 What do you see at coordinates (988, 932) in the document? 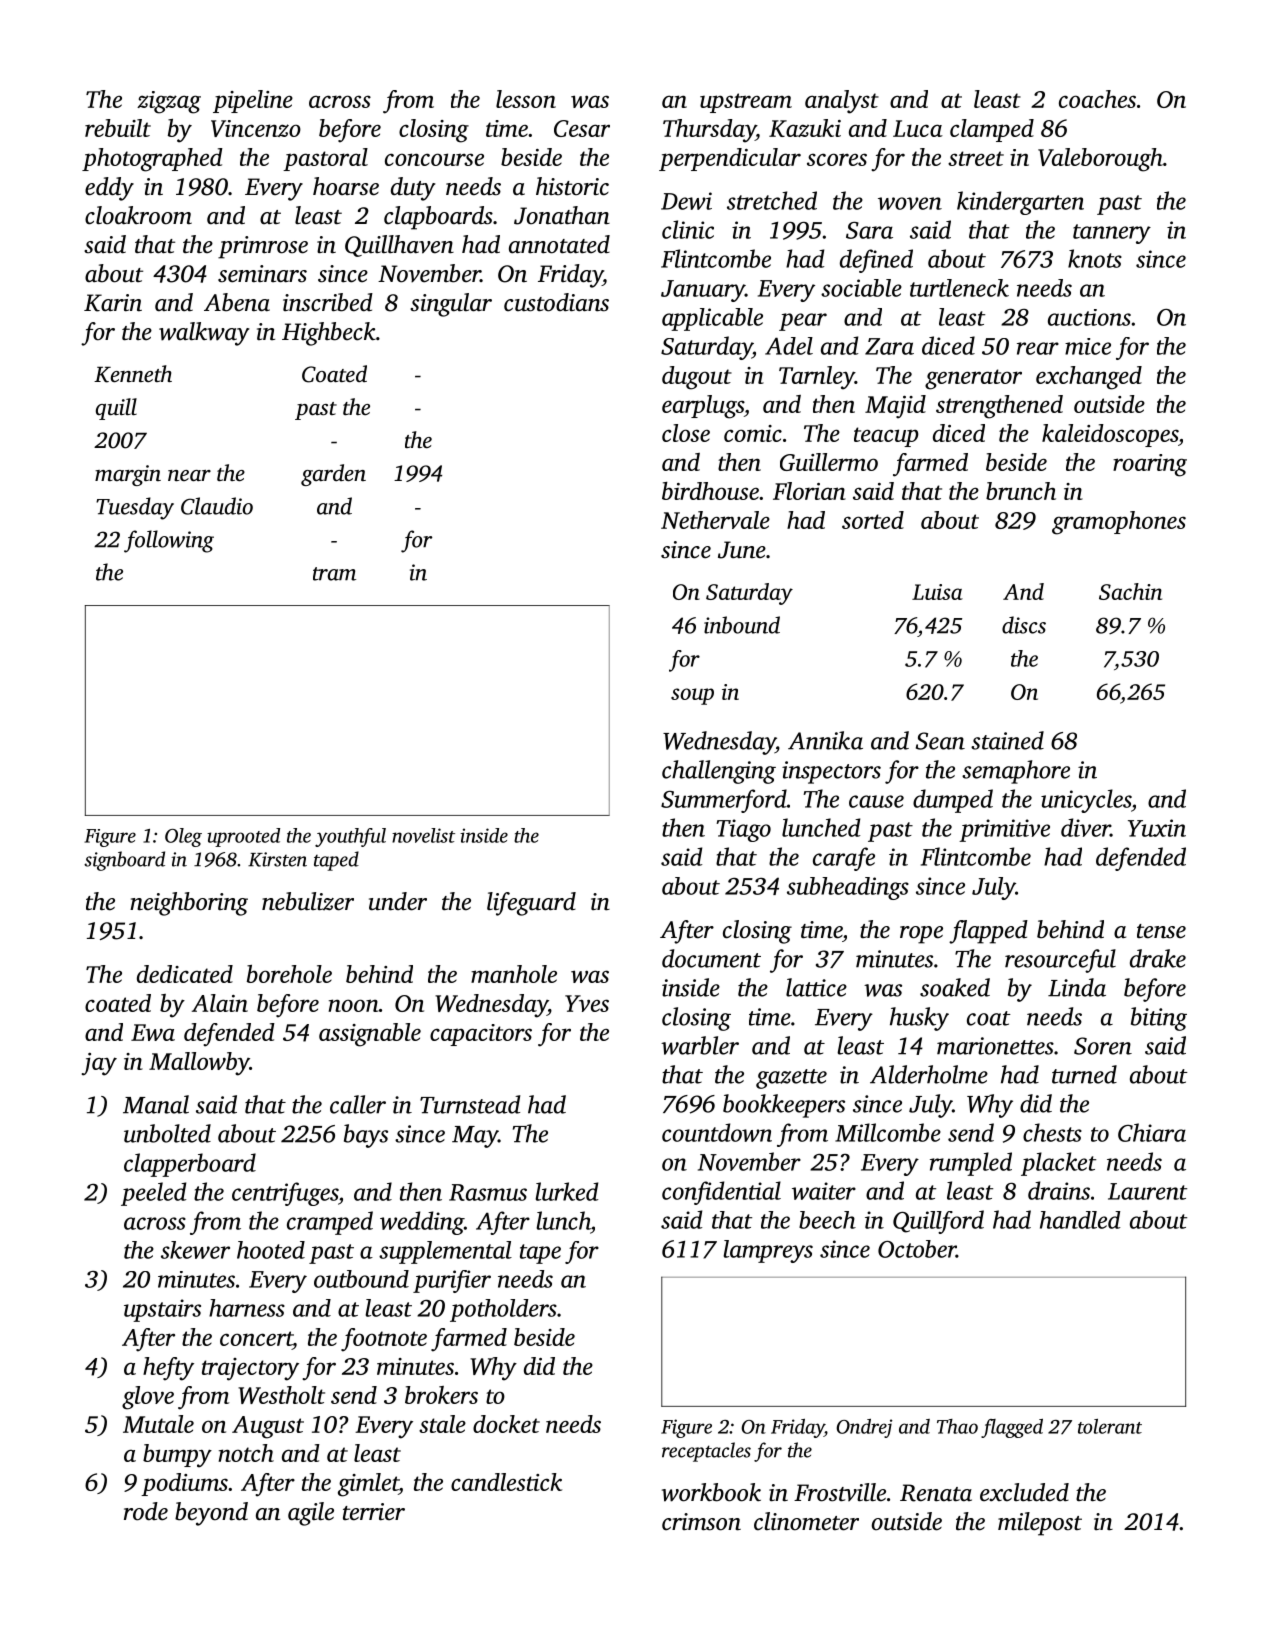
I see `flapped` at bounding box center [988, 932].
